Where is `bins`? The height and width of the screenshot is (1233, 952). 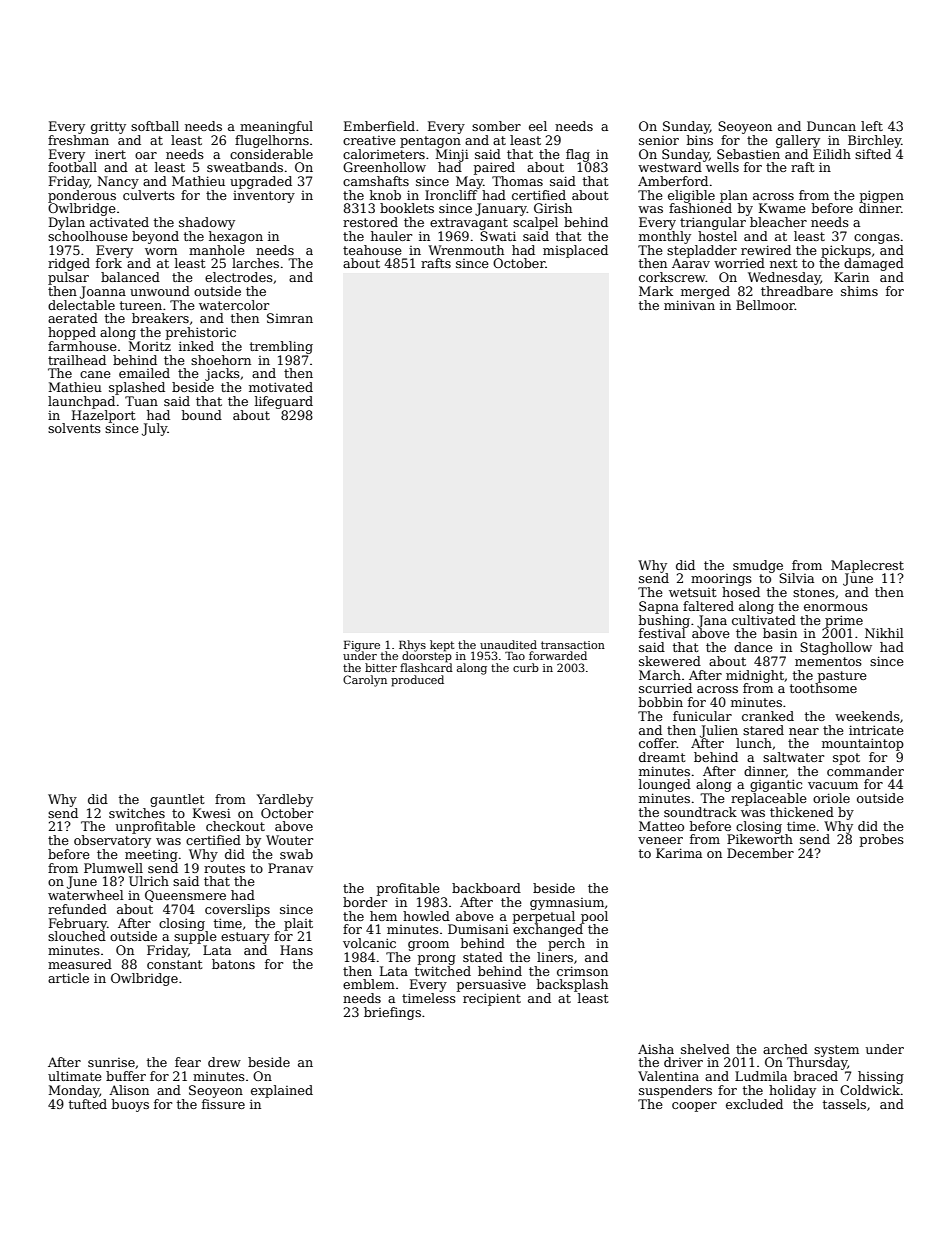 bins is located at coordinates (700, 140).
